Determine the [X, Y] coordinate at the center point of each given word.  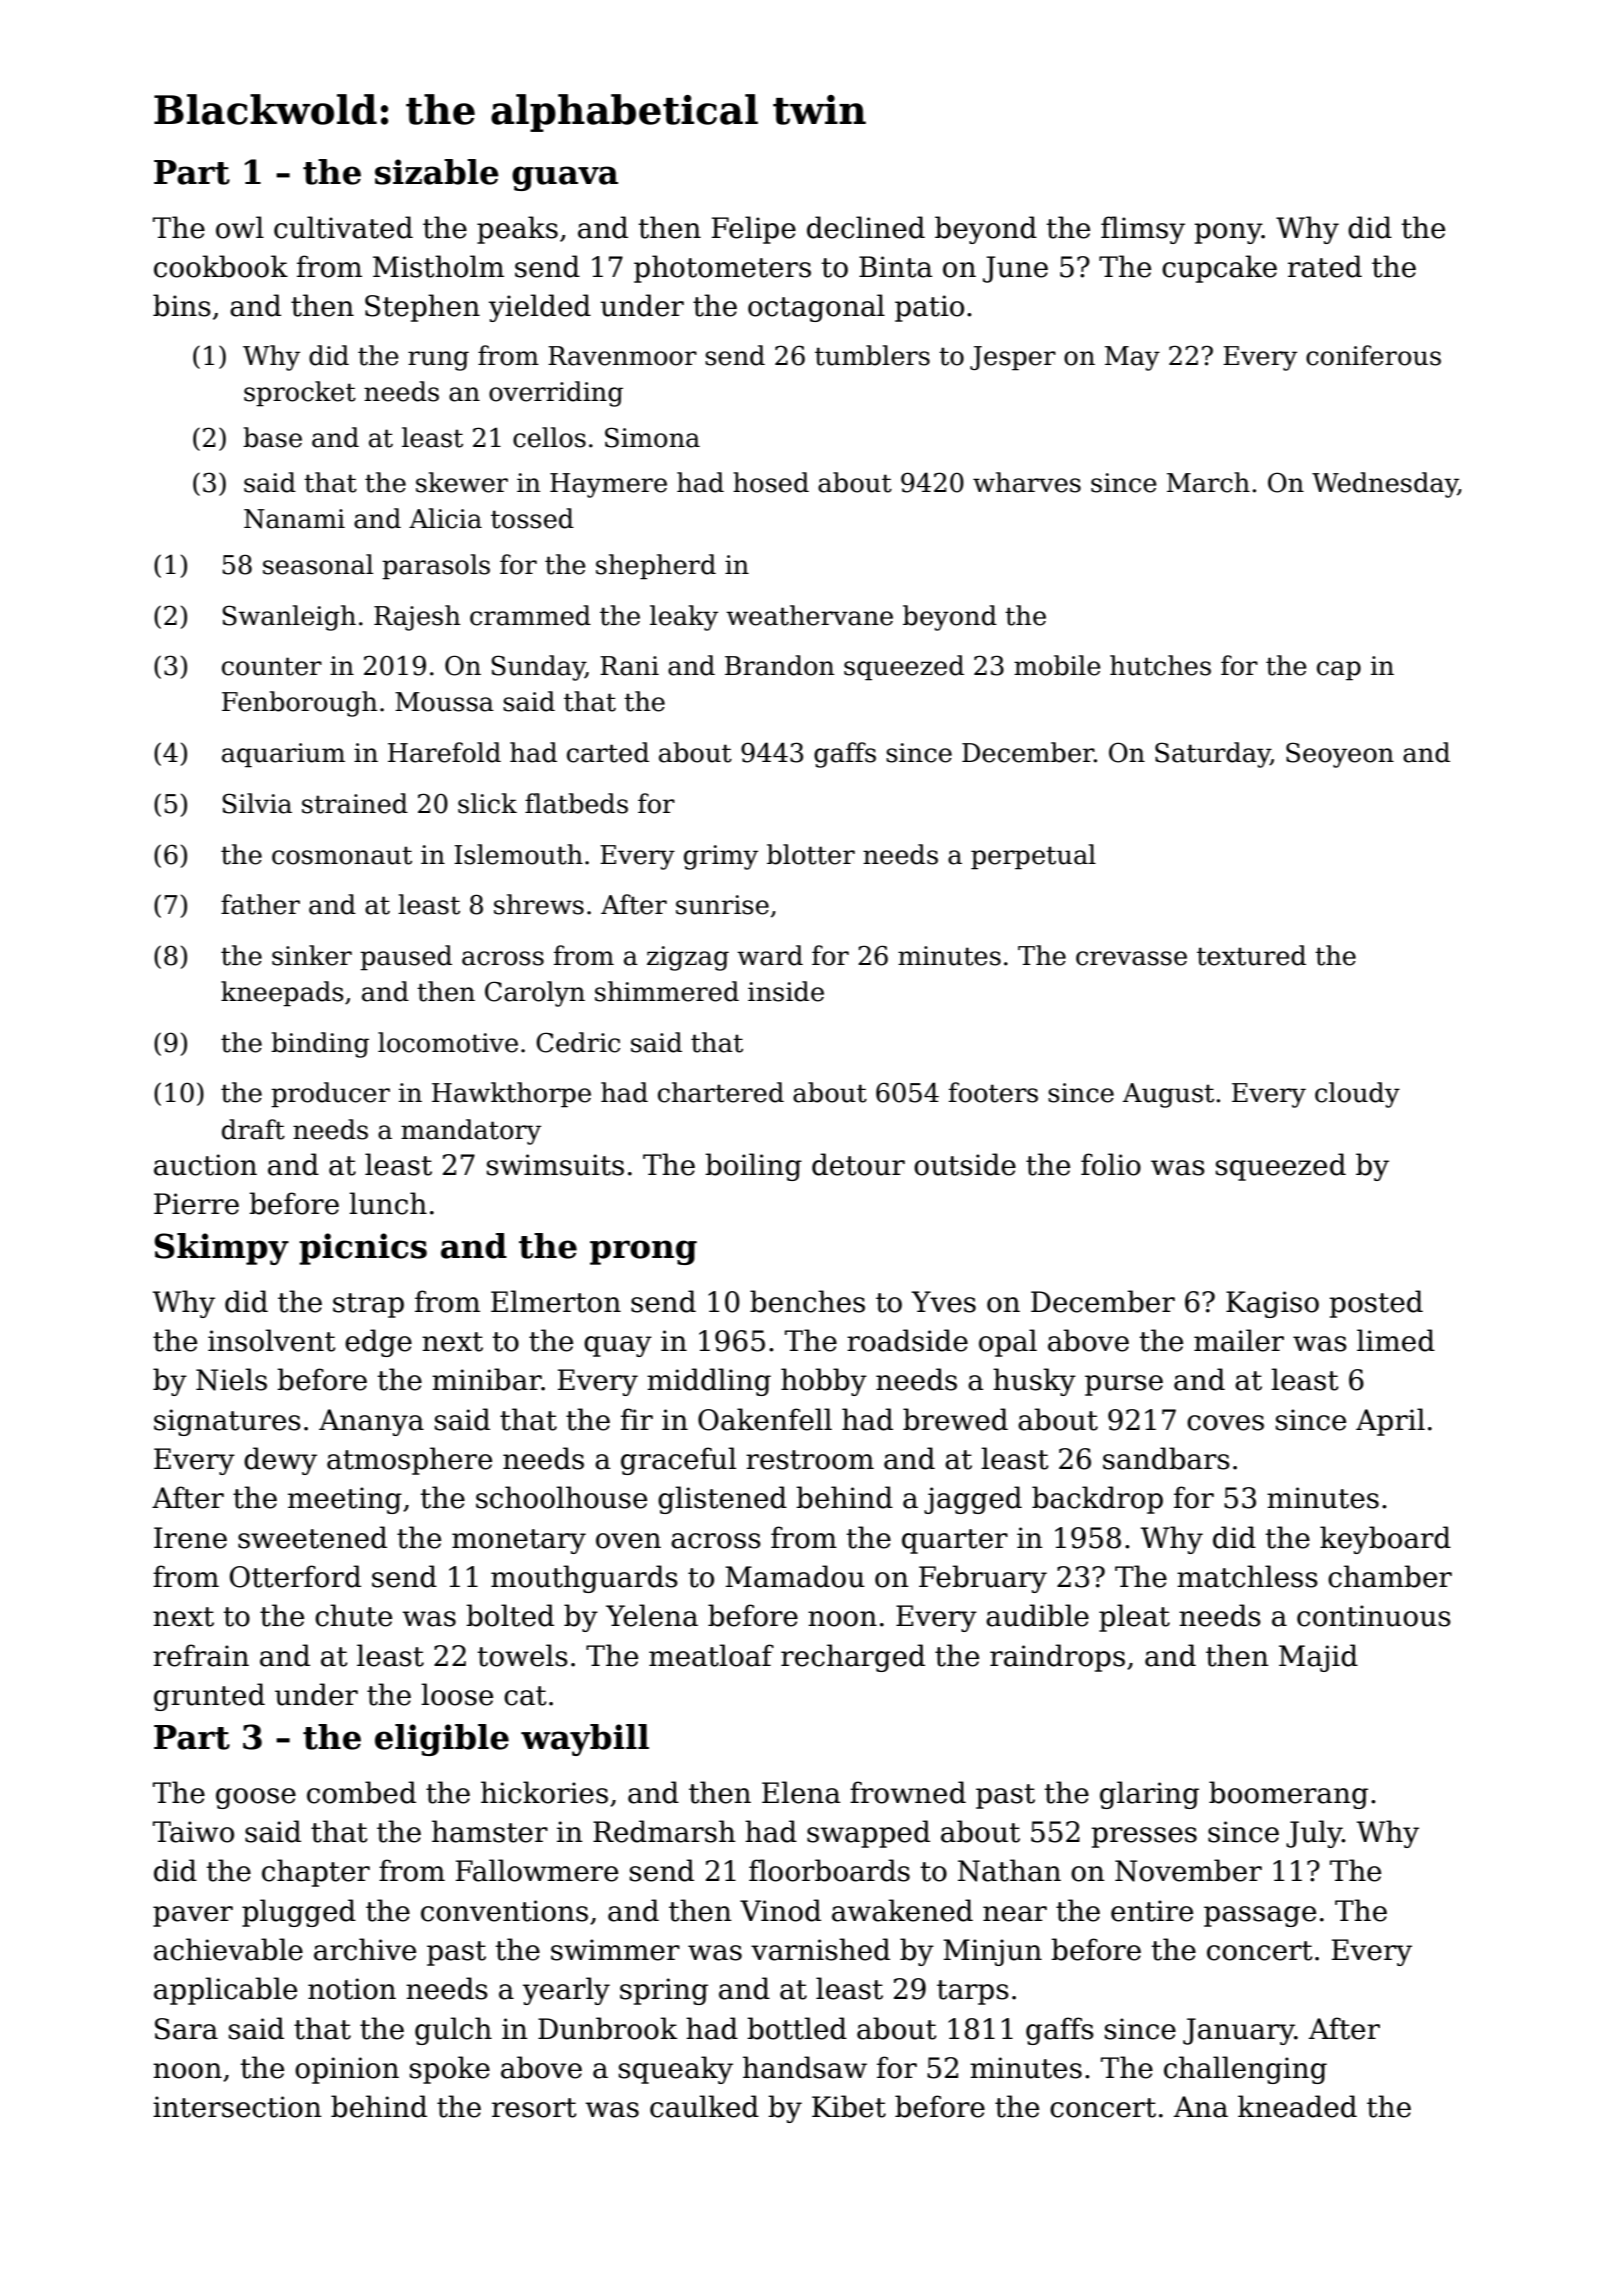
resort [534, 2108]
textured [1251, 955]
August [1168, 1095]
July [1314, 1834]
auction [205, 1165]
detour [858, 1164]
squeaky [676, 2070]
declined [866, 227]
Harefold [444, 752]
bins [182, 305]
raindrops [1057, 1658]
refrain [201, 1655]
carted [608, 752]
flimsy [1143, 230]
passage [1260, 1916]
